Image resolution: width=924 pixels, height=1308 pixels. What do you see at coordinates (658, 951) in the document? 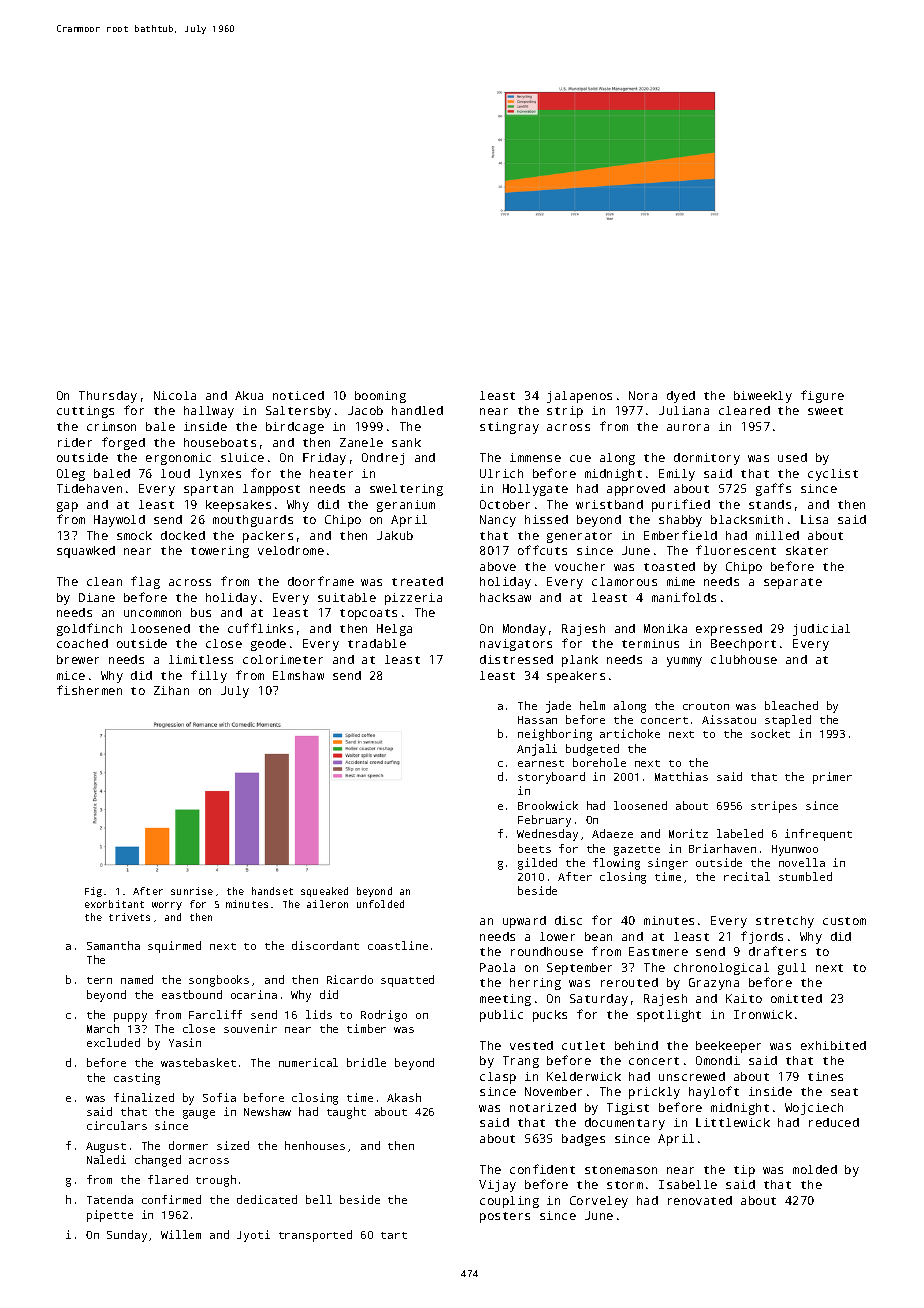
I see `Eastmere` at bounding box center [658, 951].
